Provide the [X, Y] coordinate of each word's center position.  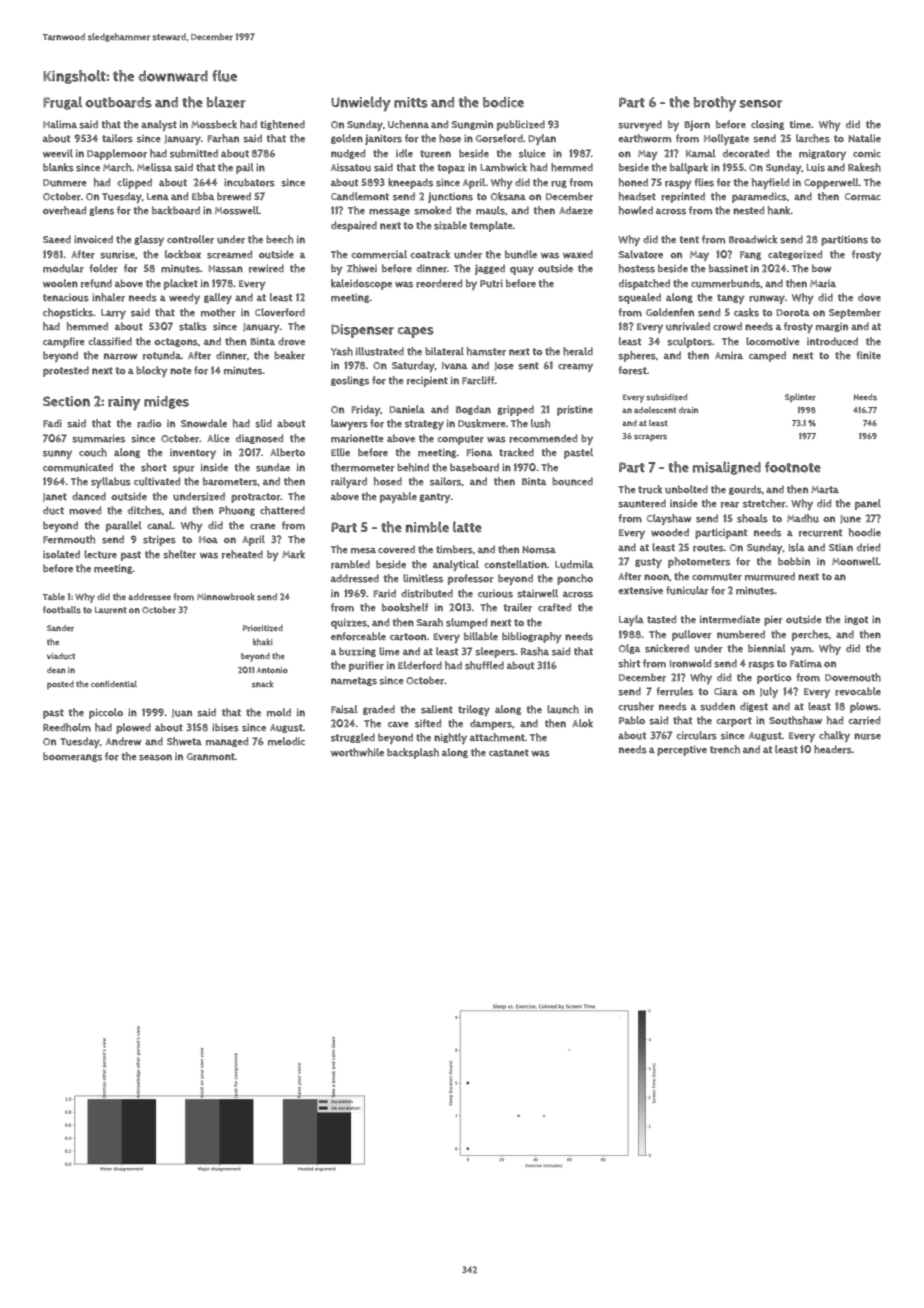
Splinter [800, 398]
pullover [692, 635]
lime [389, 651]
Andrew [123, 741]
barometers [230, 481]
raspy [678, 184]
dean [56, 670]
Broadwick [753, 239]
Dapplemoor [117, 154]
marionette [357, 439]
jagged [490, 269]
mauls [490, 210]
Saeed [57, 239]
